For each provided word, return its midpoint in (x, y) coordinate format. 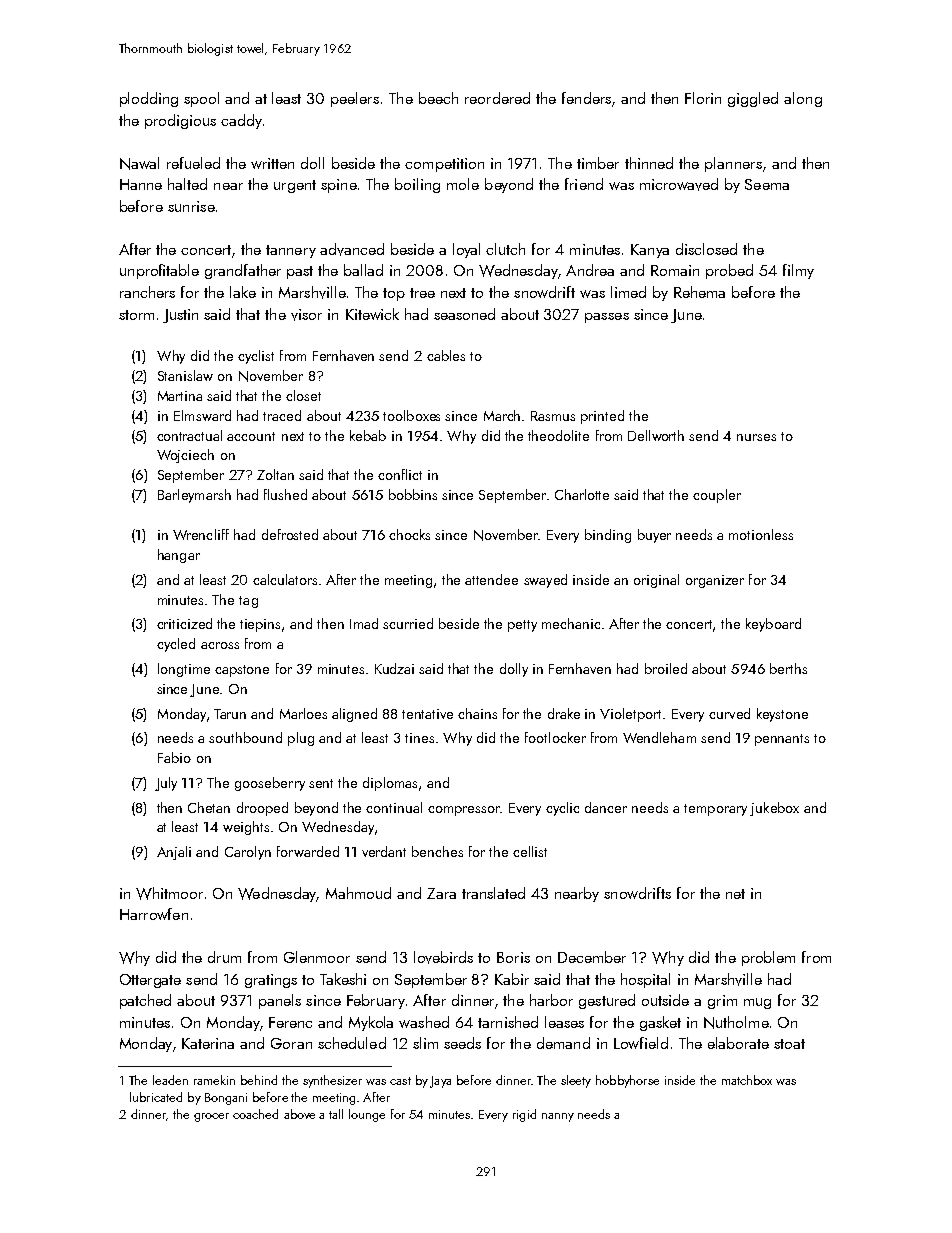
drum (224, 957)
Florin (703, 98)
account (251, 436)
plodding (149, 99)
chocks (409, 534)
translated (493, 893)
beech (438, 98)
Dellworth (656, 435)
